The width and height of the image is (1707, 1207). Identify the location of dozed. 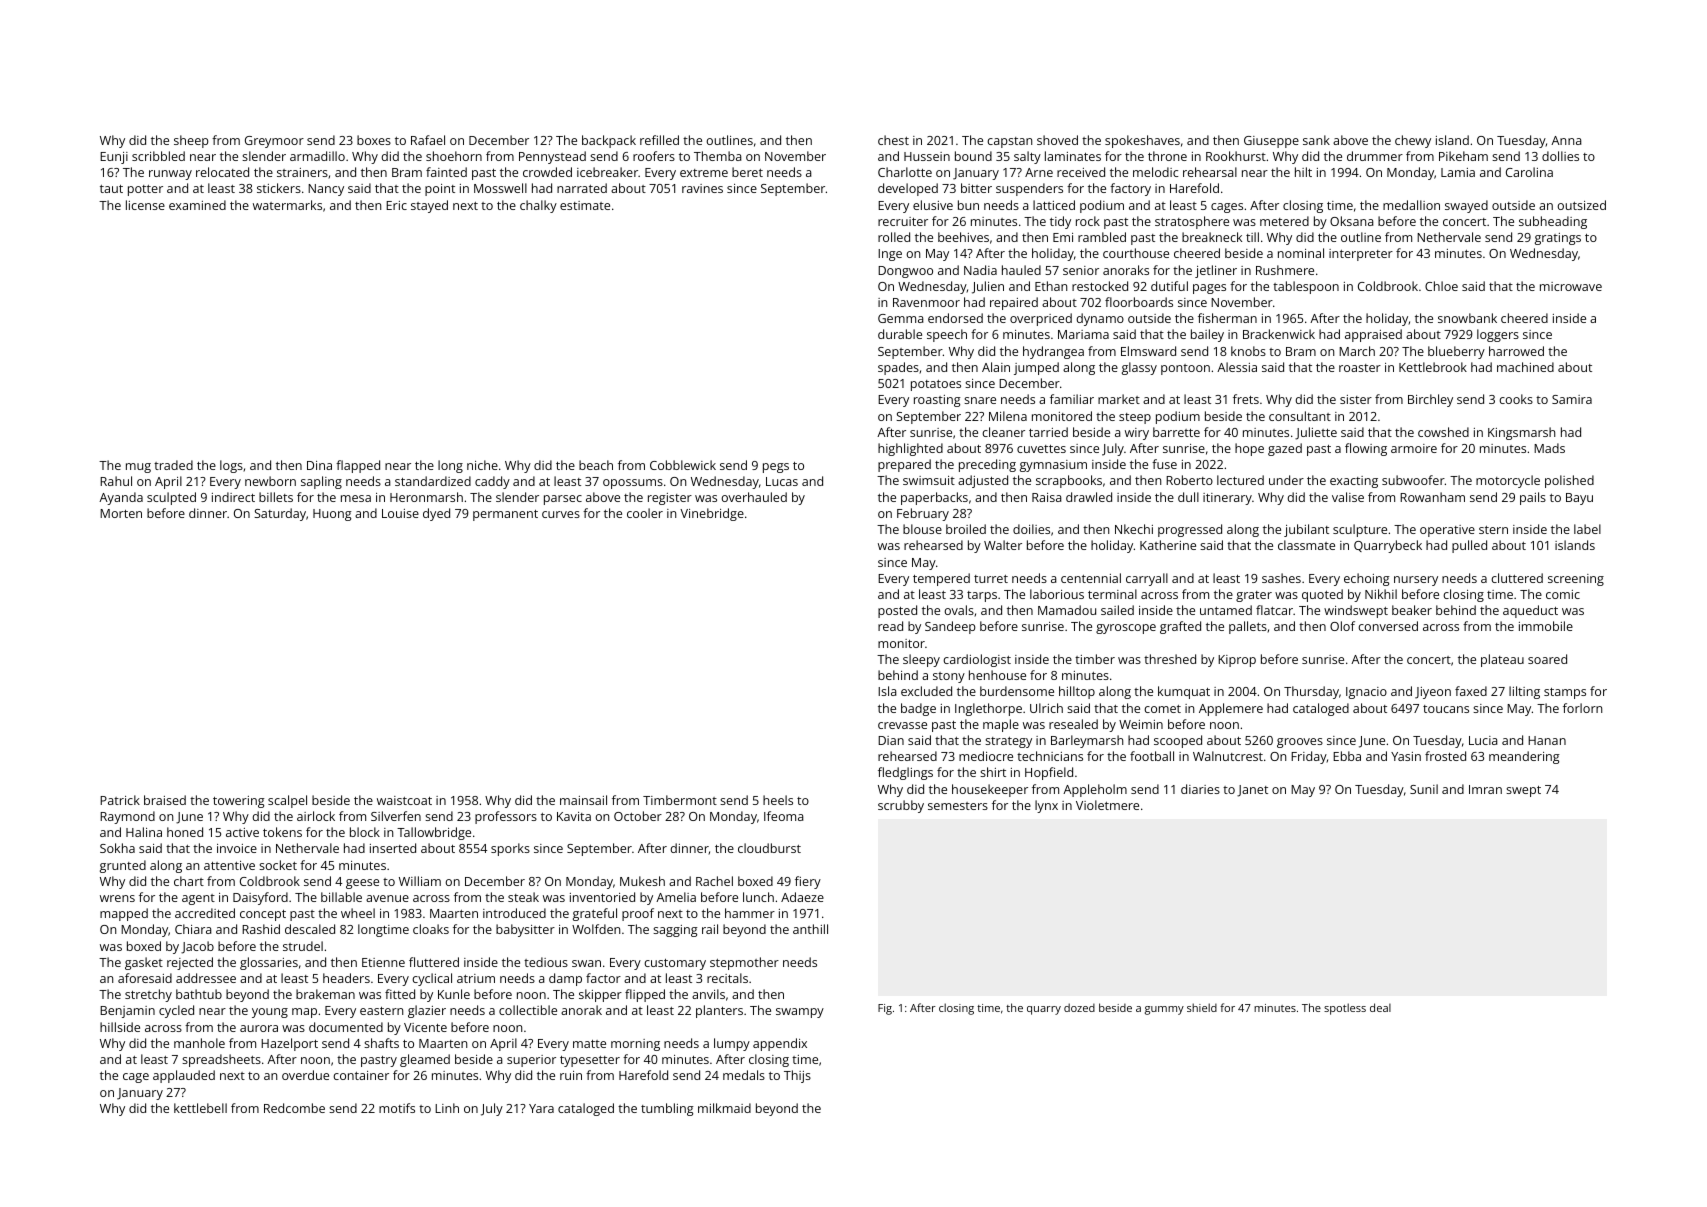
(1079, 1007).
